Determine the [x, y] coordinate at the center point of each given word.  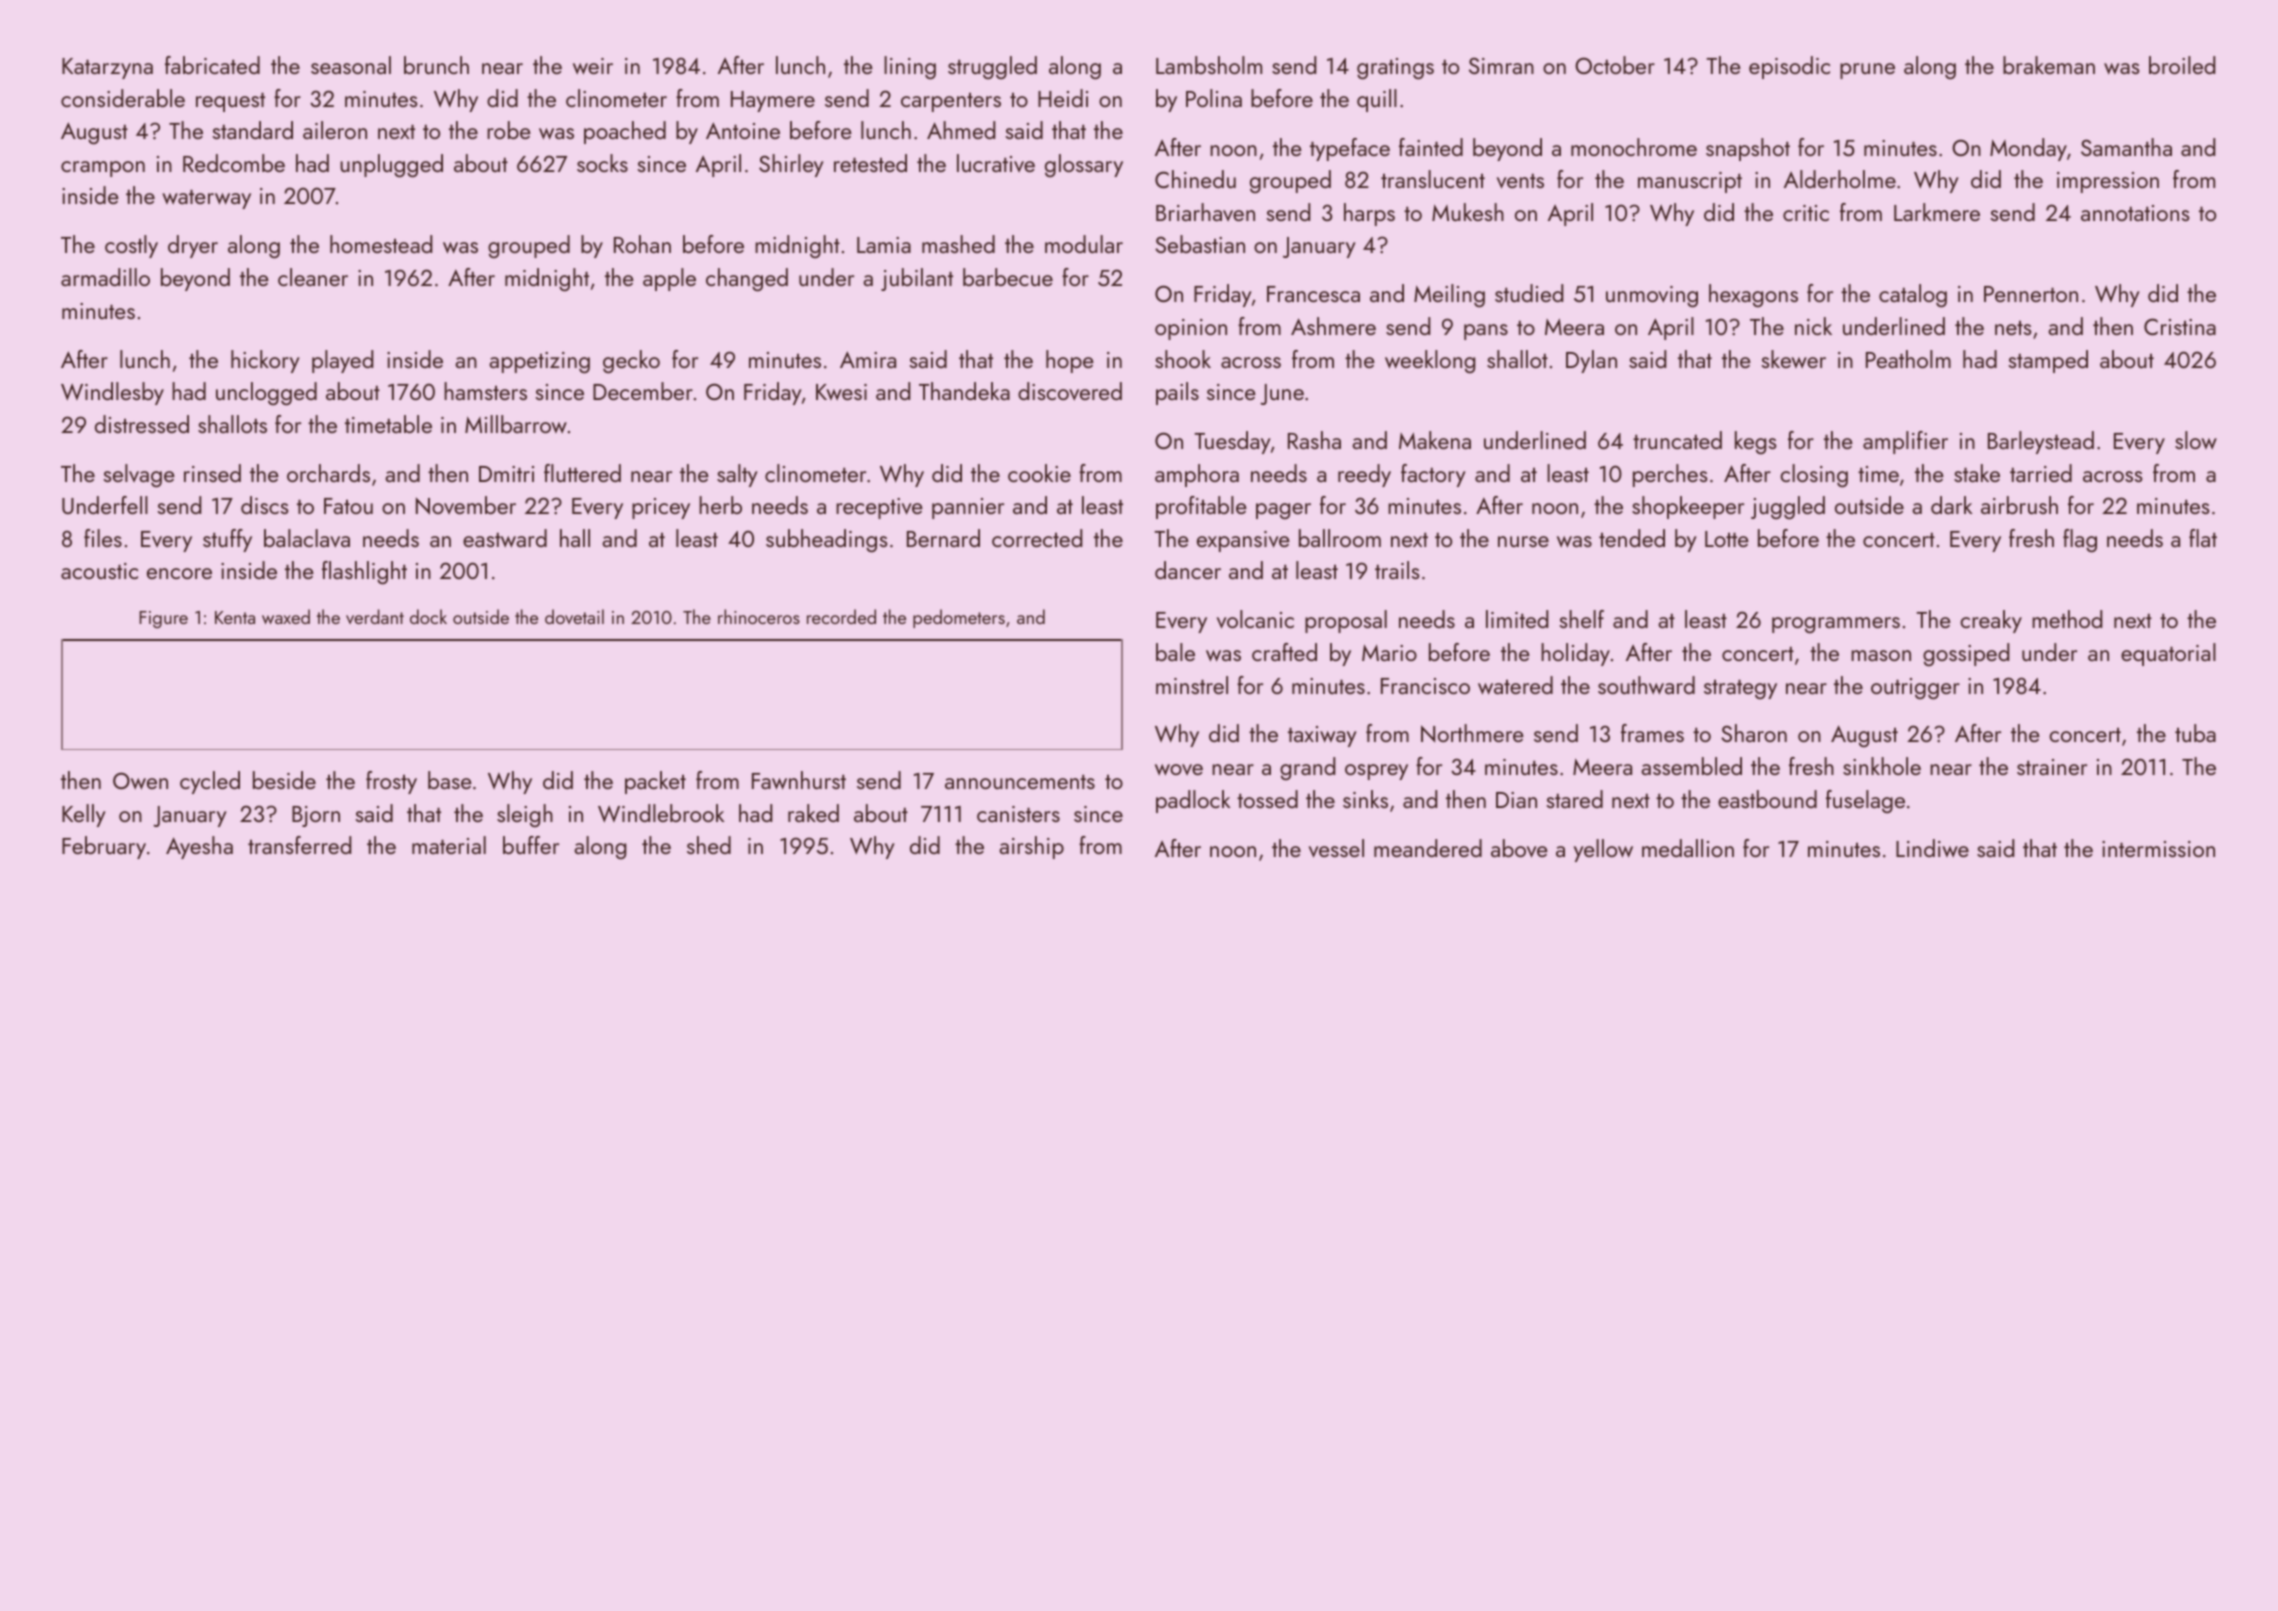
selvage [139, 476]
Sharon [1754, 733]
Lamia [884, 245]
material [449, 845]
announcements [1020, 781]
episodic [1789, 67]
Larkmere [1937, 212]
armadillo [105, 277]
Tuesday [1232, 442]
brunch [436, 65]
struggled [992, 67]
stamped [2048, 361]
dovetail [574, 616]
